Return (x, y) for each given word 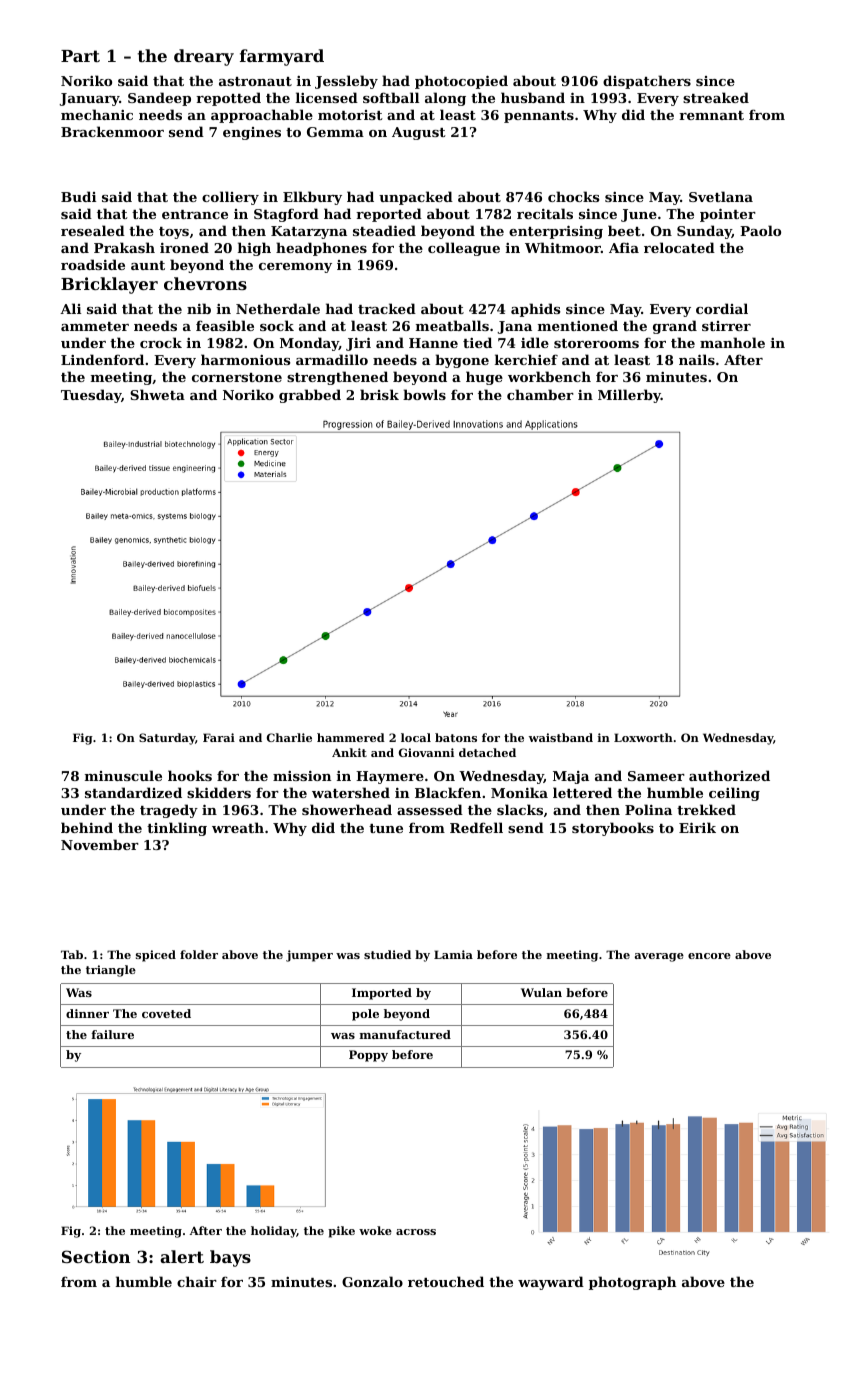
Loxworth (643, 737)
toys (174, 233)
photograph (632, 1283)
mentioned (578, 325)
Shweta (157, 394)
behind (87, 827)
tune (386, 828)
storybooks (613, 829)
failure (112, 1034)
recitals (545, 213)
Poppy (368, 1056)
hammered (351, 737)
